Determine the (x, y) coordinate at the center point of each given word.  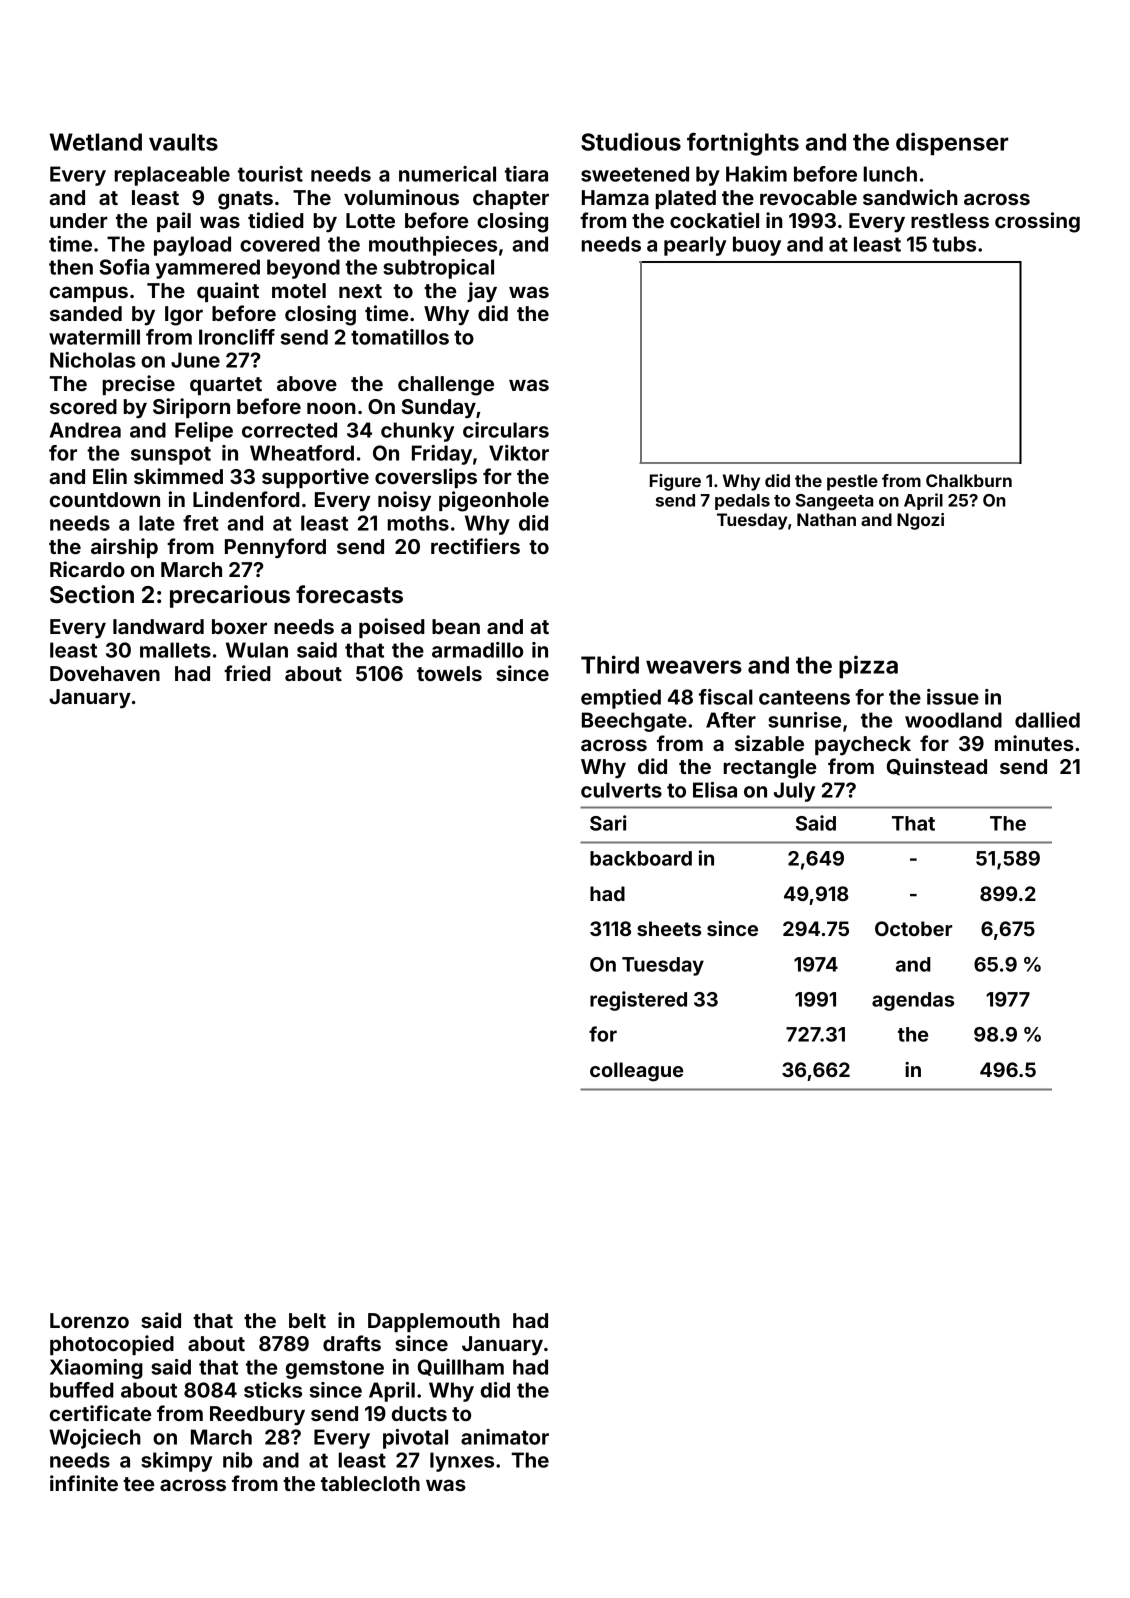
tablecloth (370, 1483)
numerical (447, 174)
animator (505, 1437)
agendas (913, 1001)
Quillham (461, 1367)
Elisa (715, 790)
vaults (183, 142)
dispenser (952, 144)
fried (247, 673)
